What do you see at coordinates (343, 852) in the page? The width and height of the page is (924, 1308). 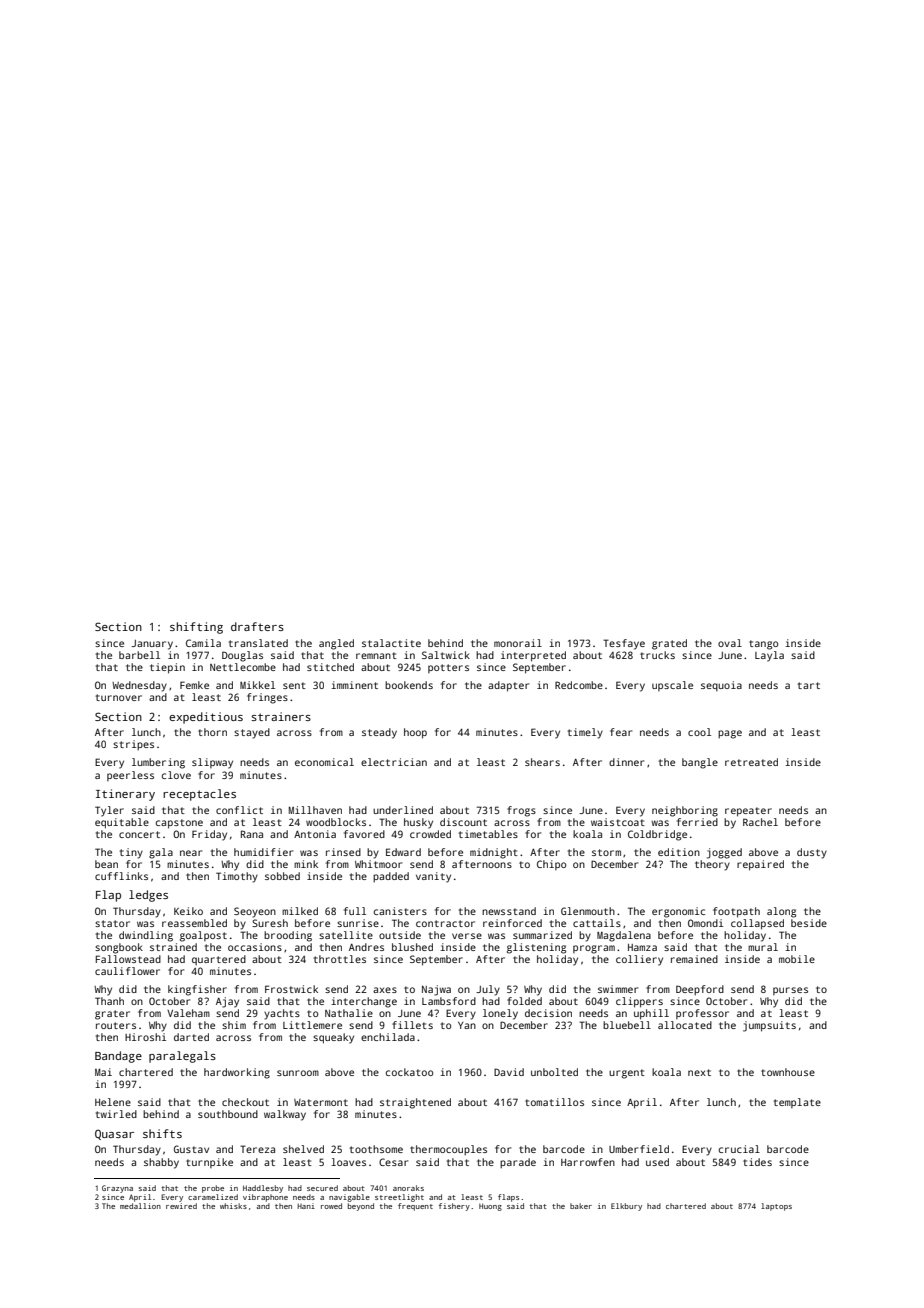 I see `rinsed` at bounding box center [343, 852].
